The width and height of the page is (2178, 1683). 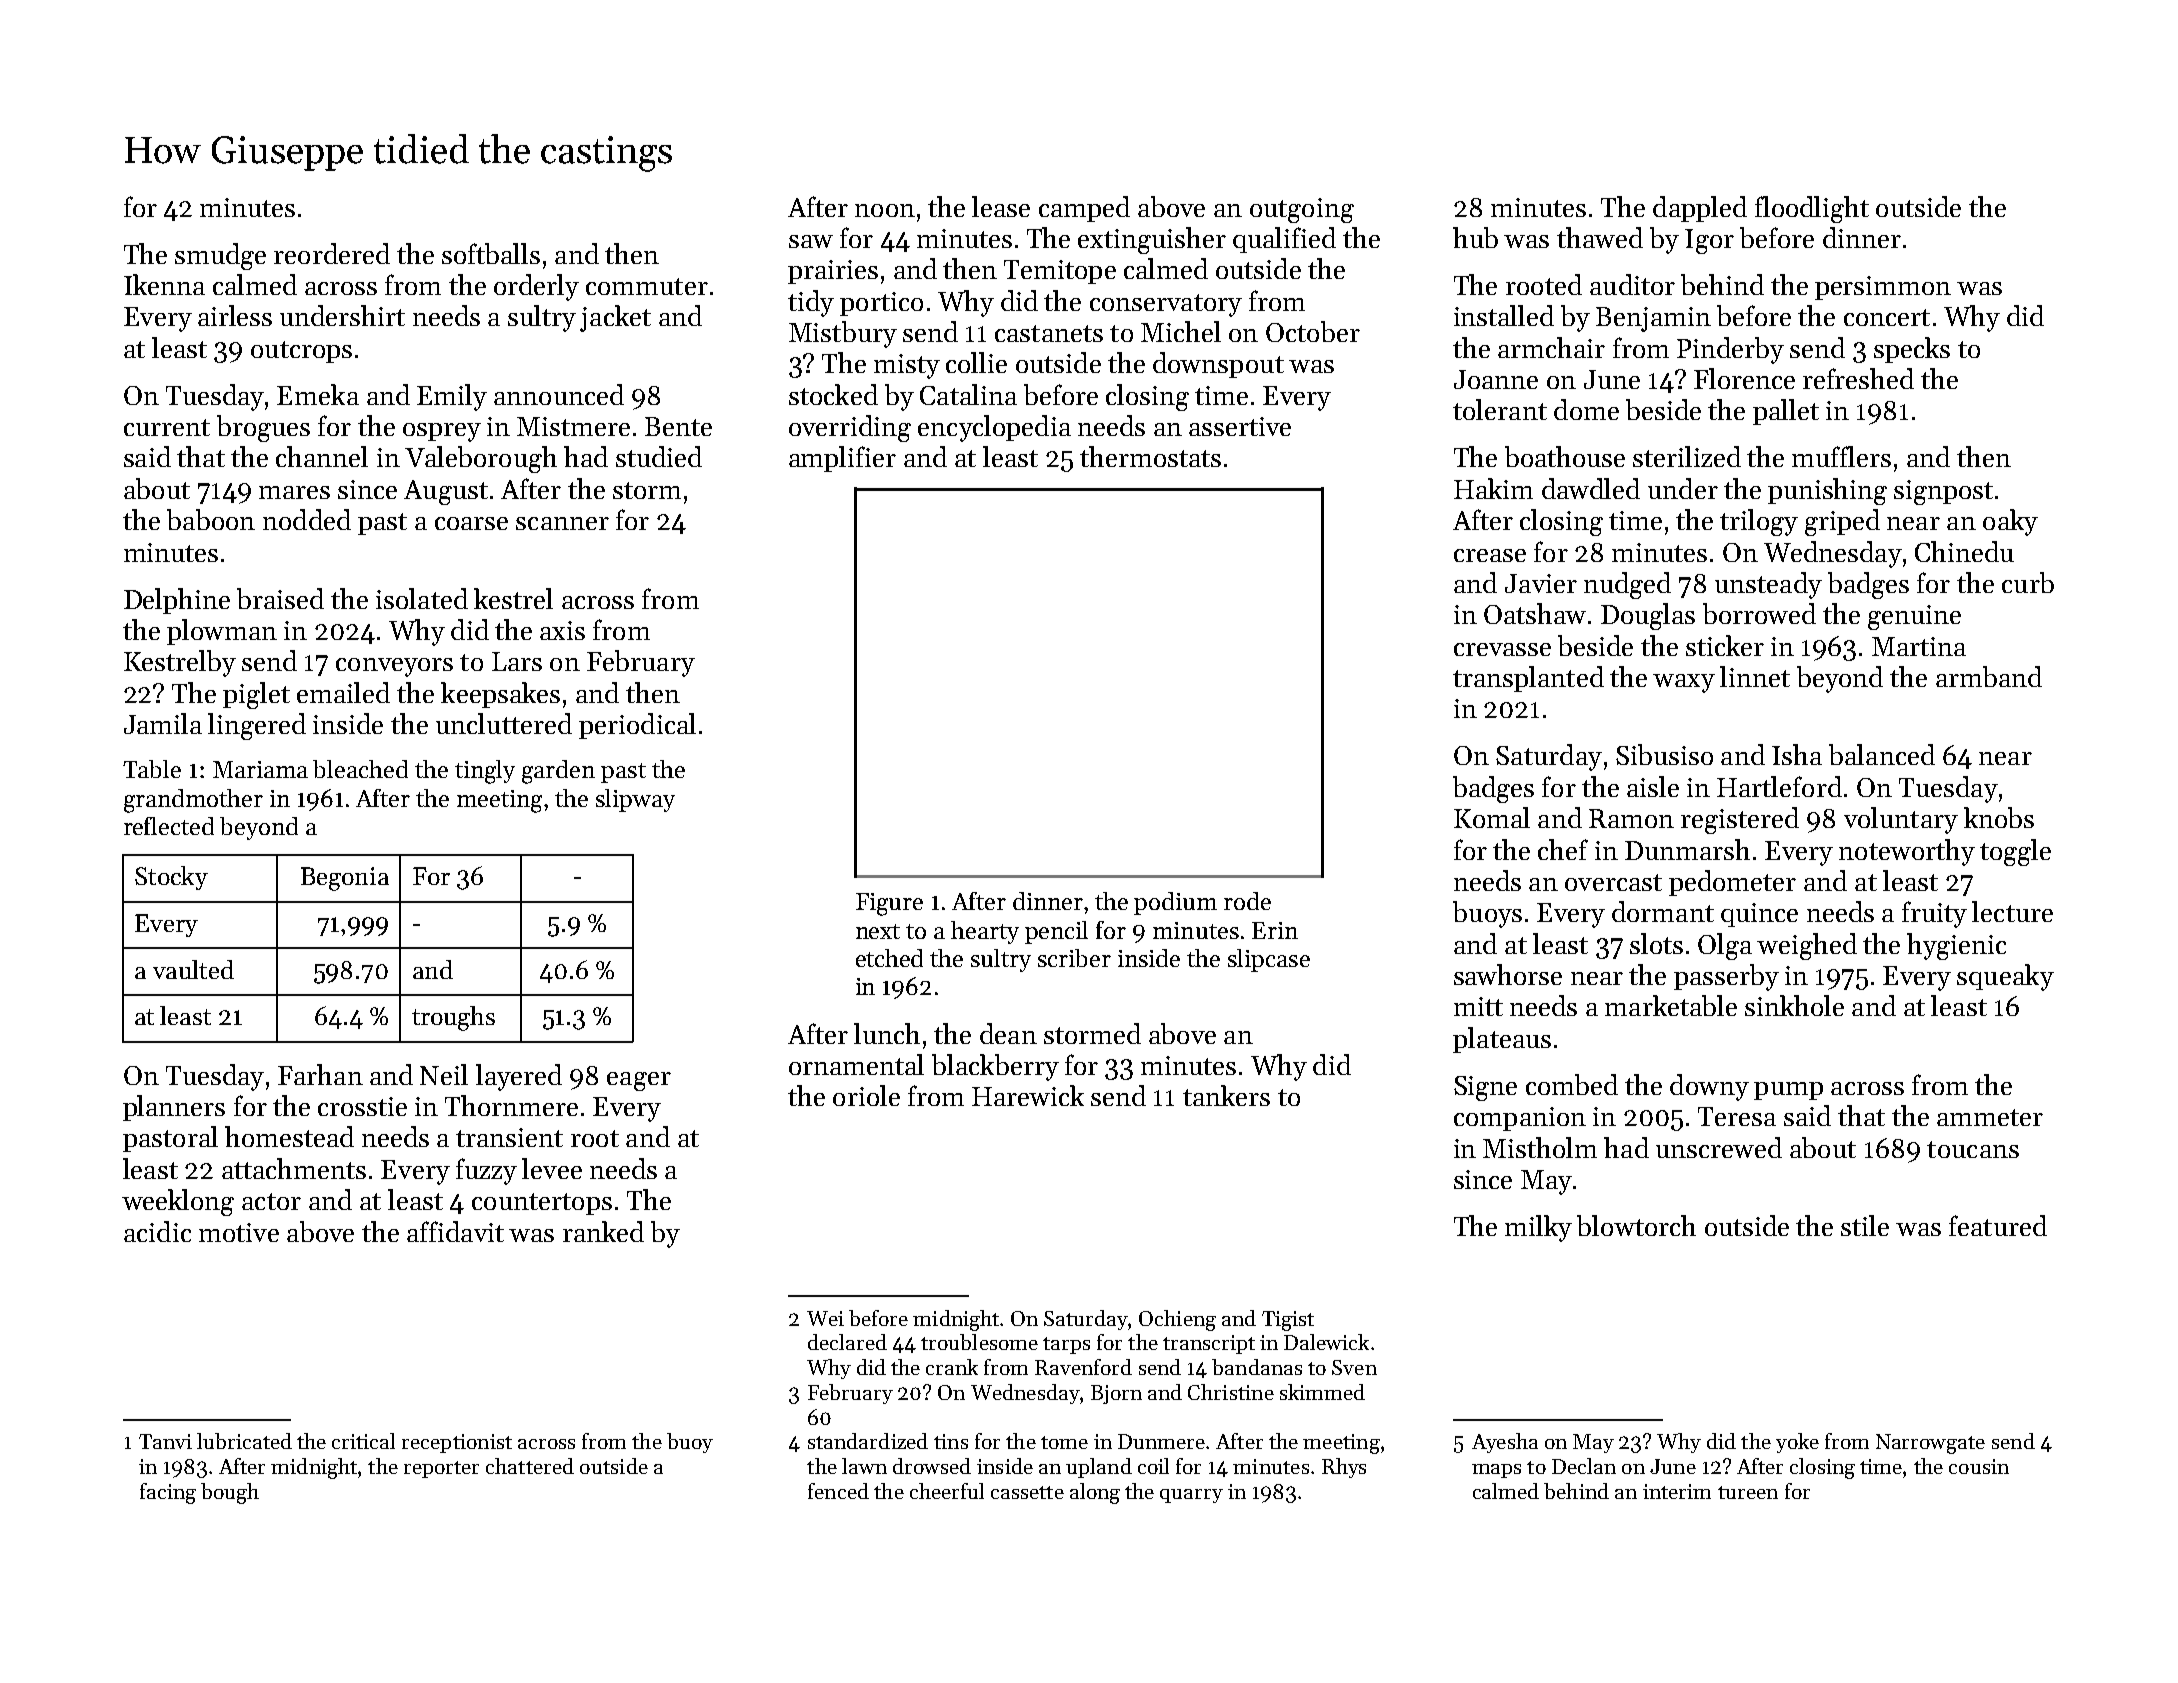 I want to click on Mistholm, so click(x=1540, y=1147).
